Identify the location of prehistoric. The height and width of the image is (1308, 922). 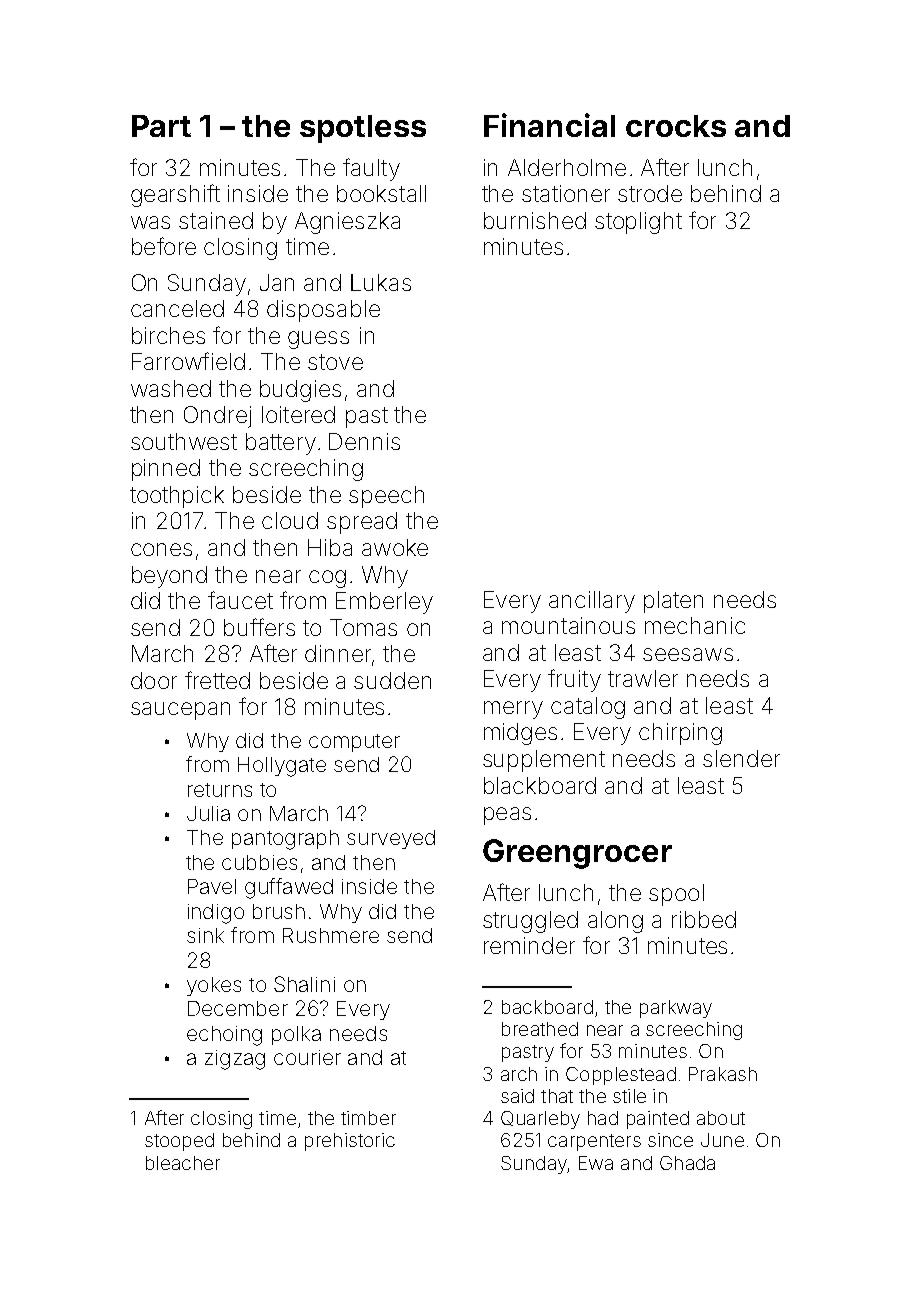
(350, 1142).
